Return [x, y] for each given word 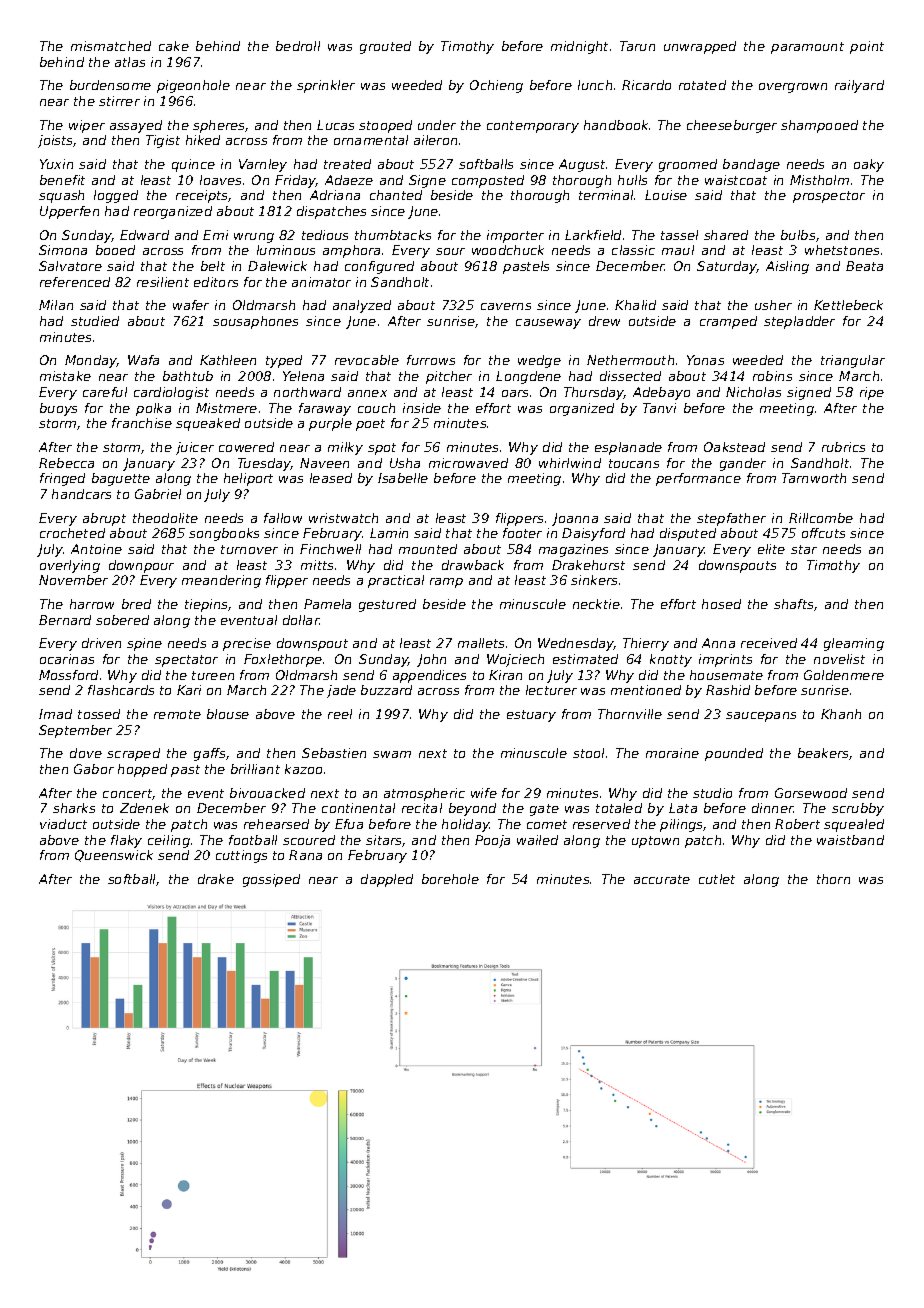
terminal [606, 195]
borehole [450, 879]
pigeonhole [193, 86]
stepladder [799, 322]
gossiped [271, 880]
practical [396, 581]
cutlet [717, 879]
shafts [793, 604]
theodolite [165, 518]
